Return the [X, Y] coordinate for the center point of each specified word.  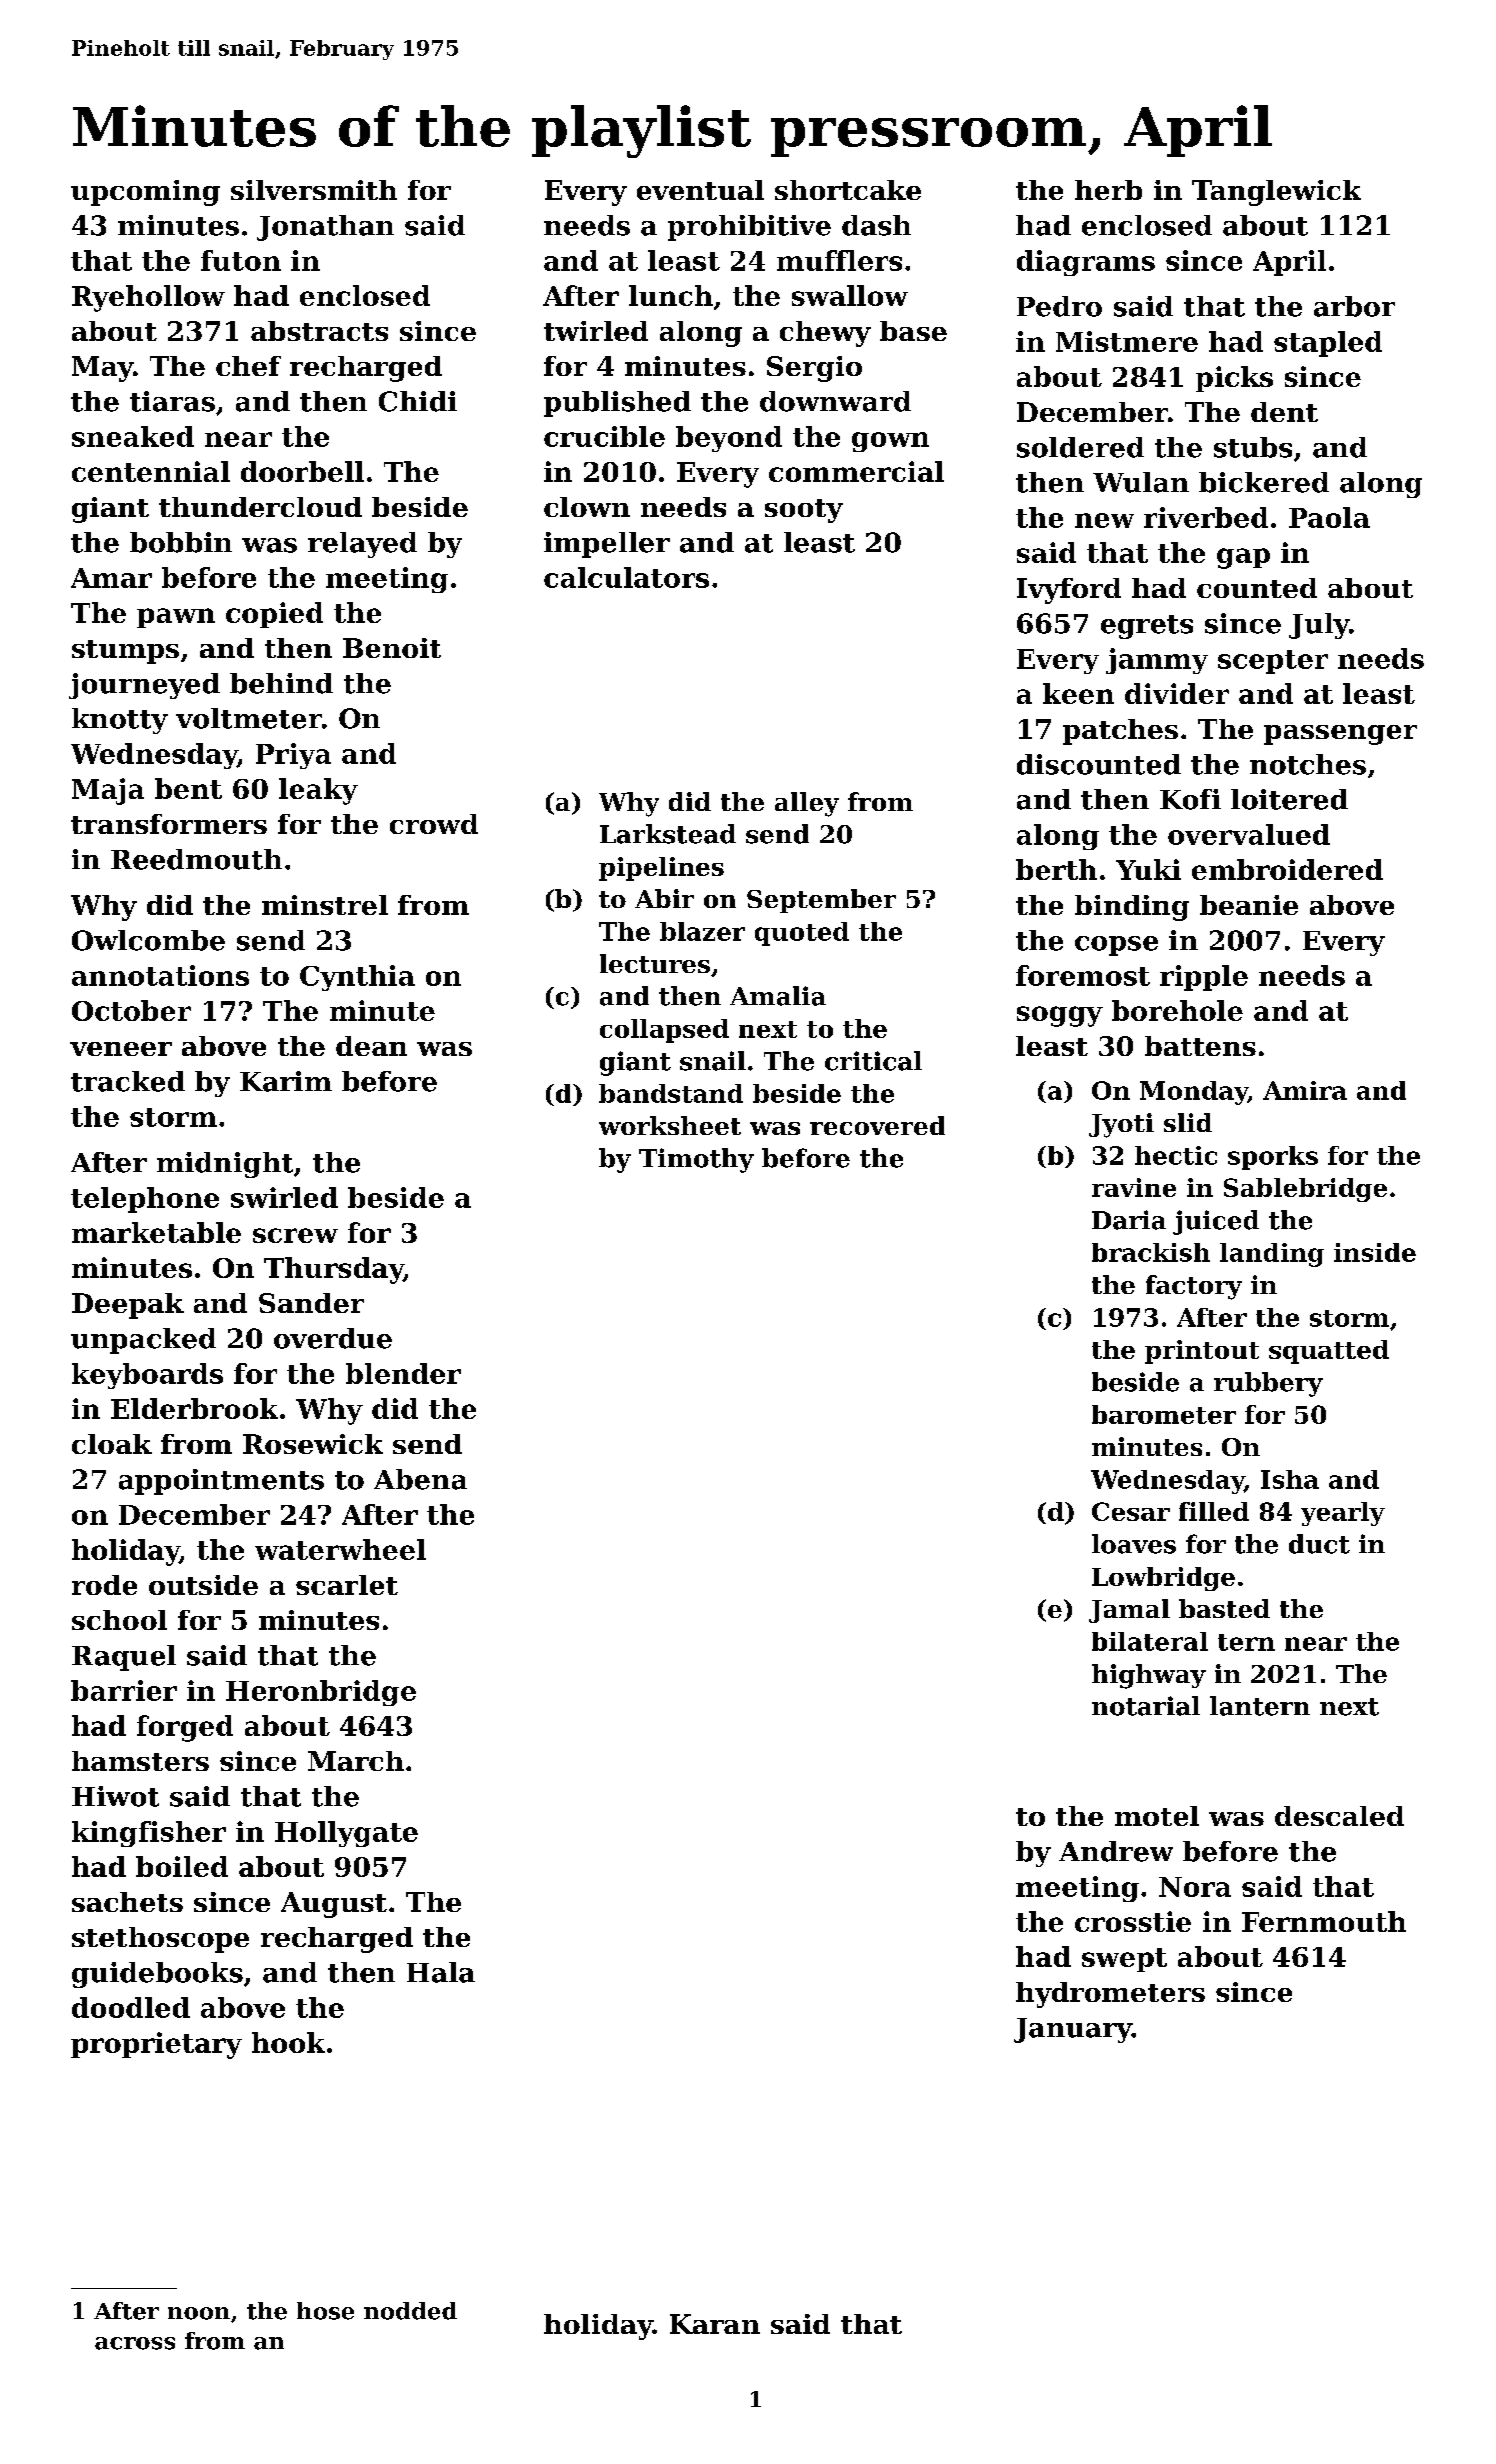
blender [403, 1373]
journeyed [144, 686]
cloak [112, 1444]
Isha [1290, 1479]
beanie [1249, 905]
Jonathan [325, 228]
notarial [1146, 1706]
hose [325, 2311]
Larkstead [668, 834]
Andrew [1116, 1851]
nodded [410, 2311]
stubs [1253, 447]
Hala [441, 1972]
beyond [729, 439]
